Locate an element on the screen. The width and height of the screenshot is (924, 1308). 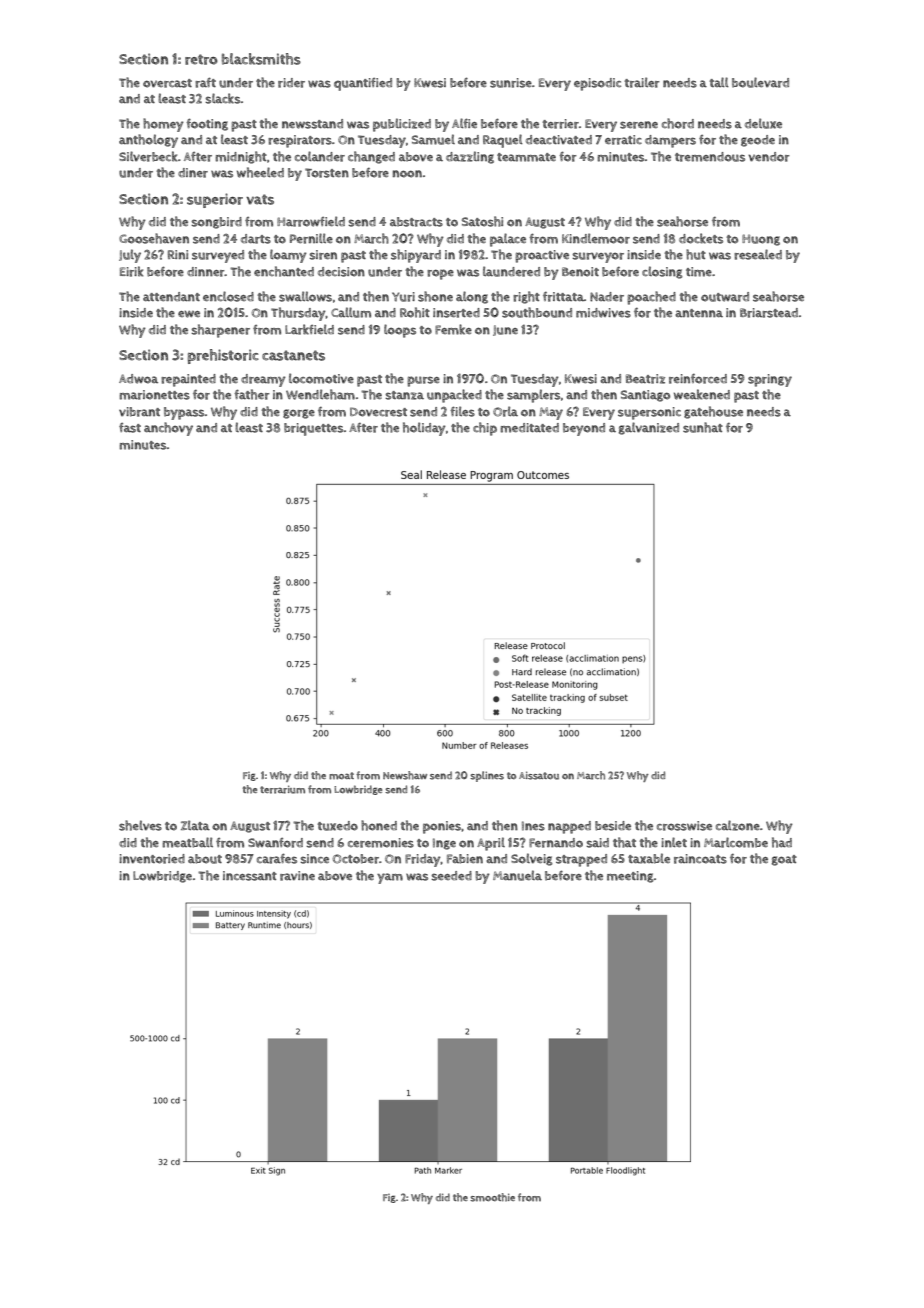
briquettes is located at coordinates (314, 429).
